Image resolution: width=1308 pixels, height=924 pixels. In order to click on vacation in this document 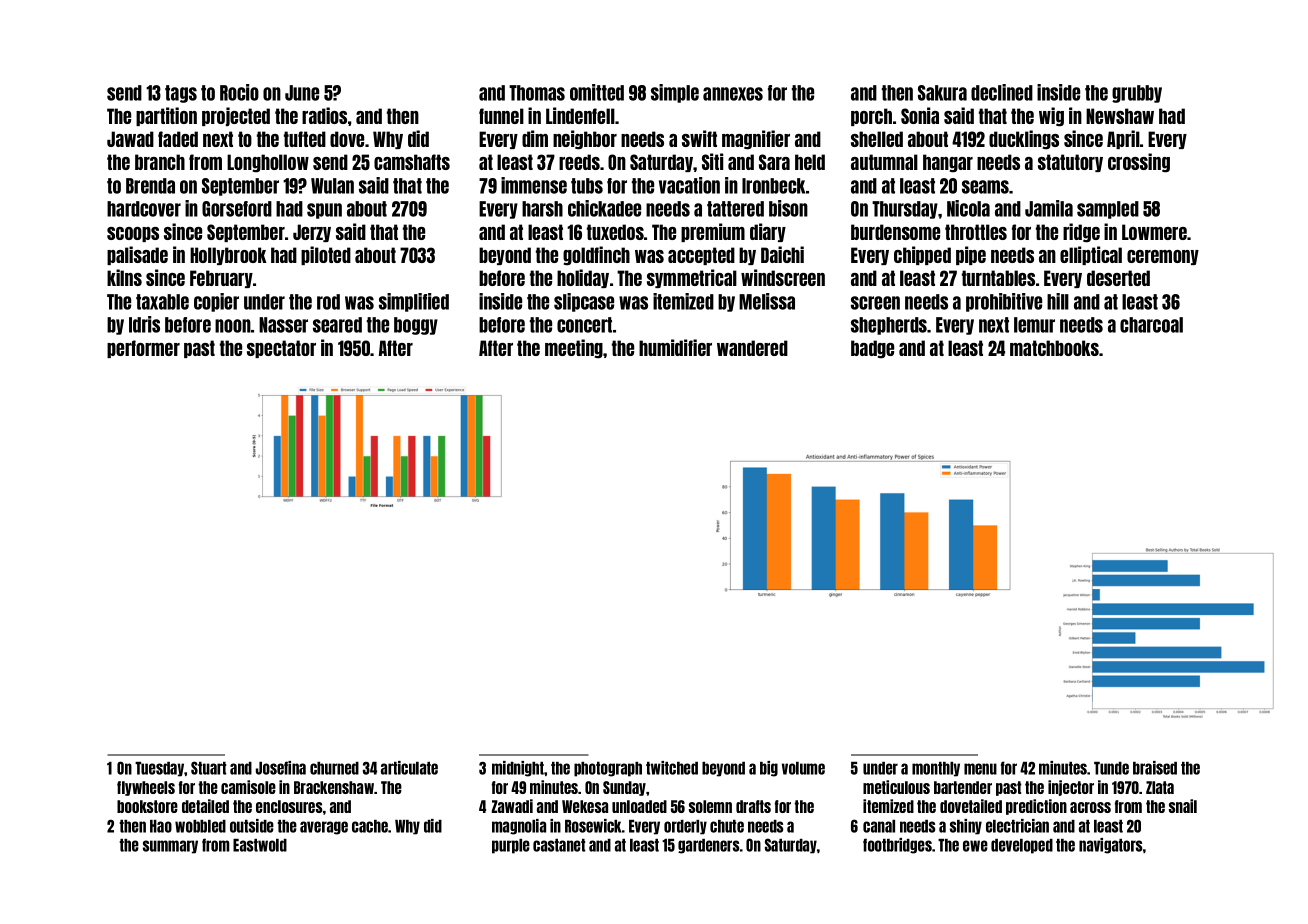, I will do `click(689, 185)`.
